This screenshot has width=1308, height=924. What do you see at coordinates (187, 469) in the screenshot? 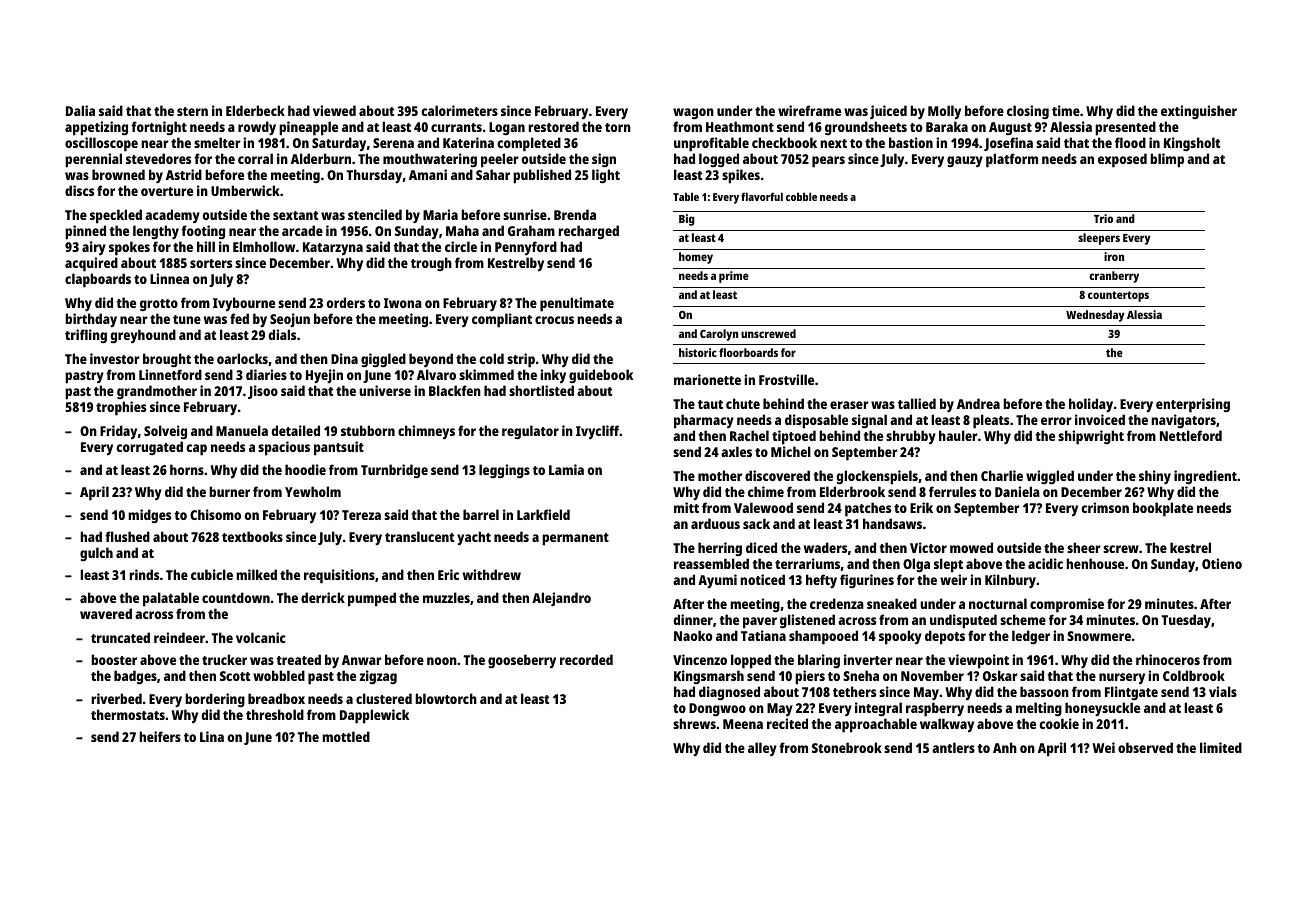
I see `horns` at bounding box center [187, 469].
